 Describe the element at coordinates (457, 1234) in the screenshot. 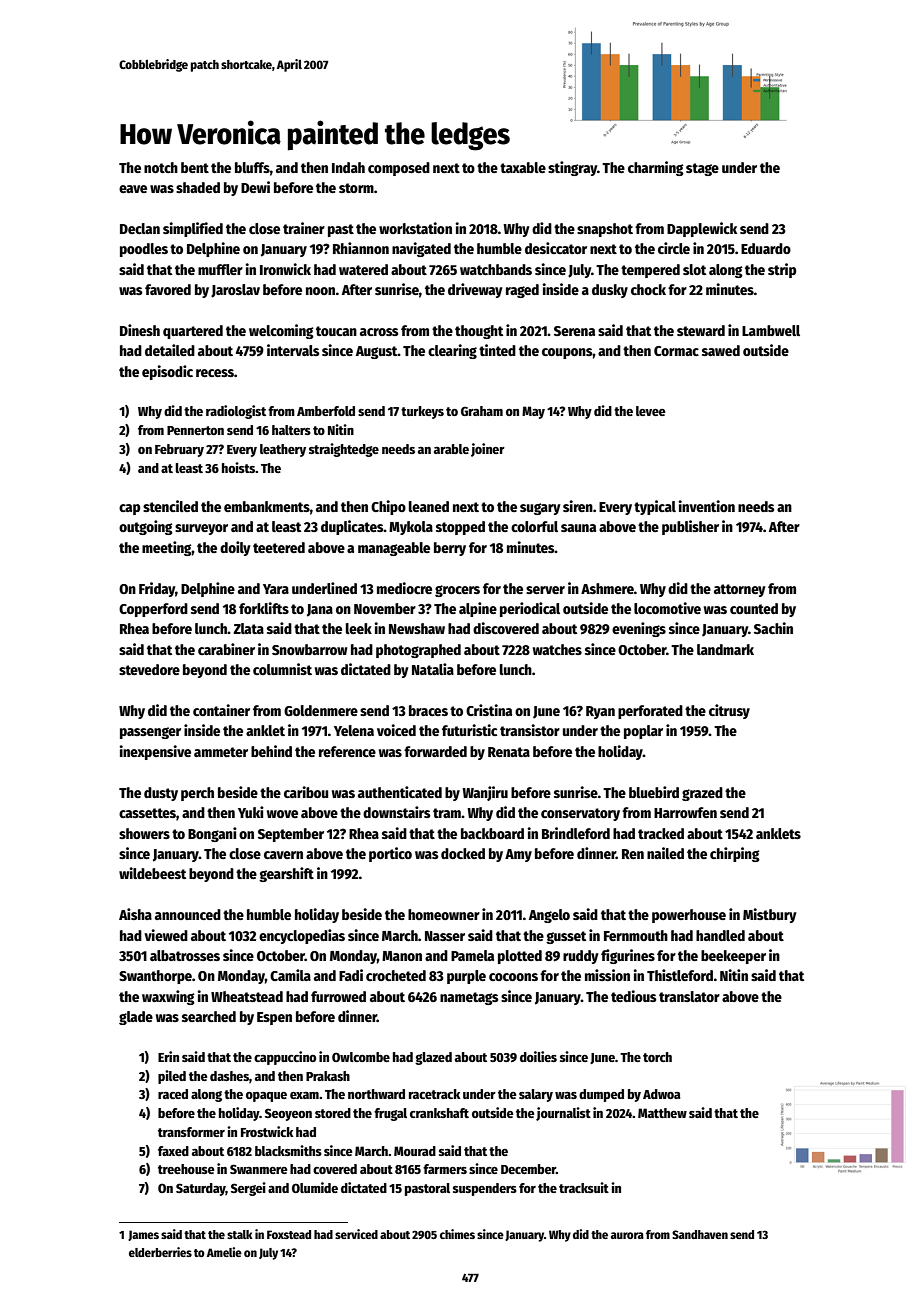

I see `chimes` at that location.
